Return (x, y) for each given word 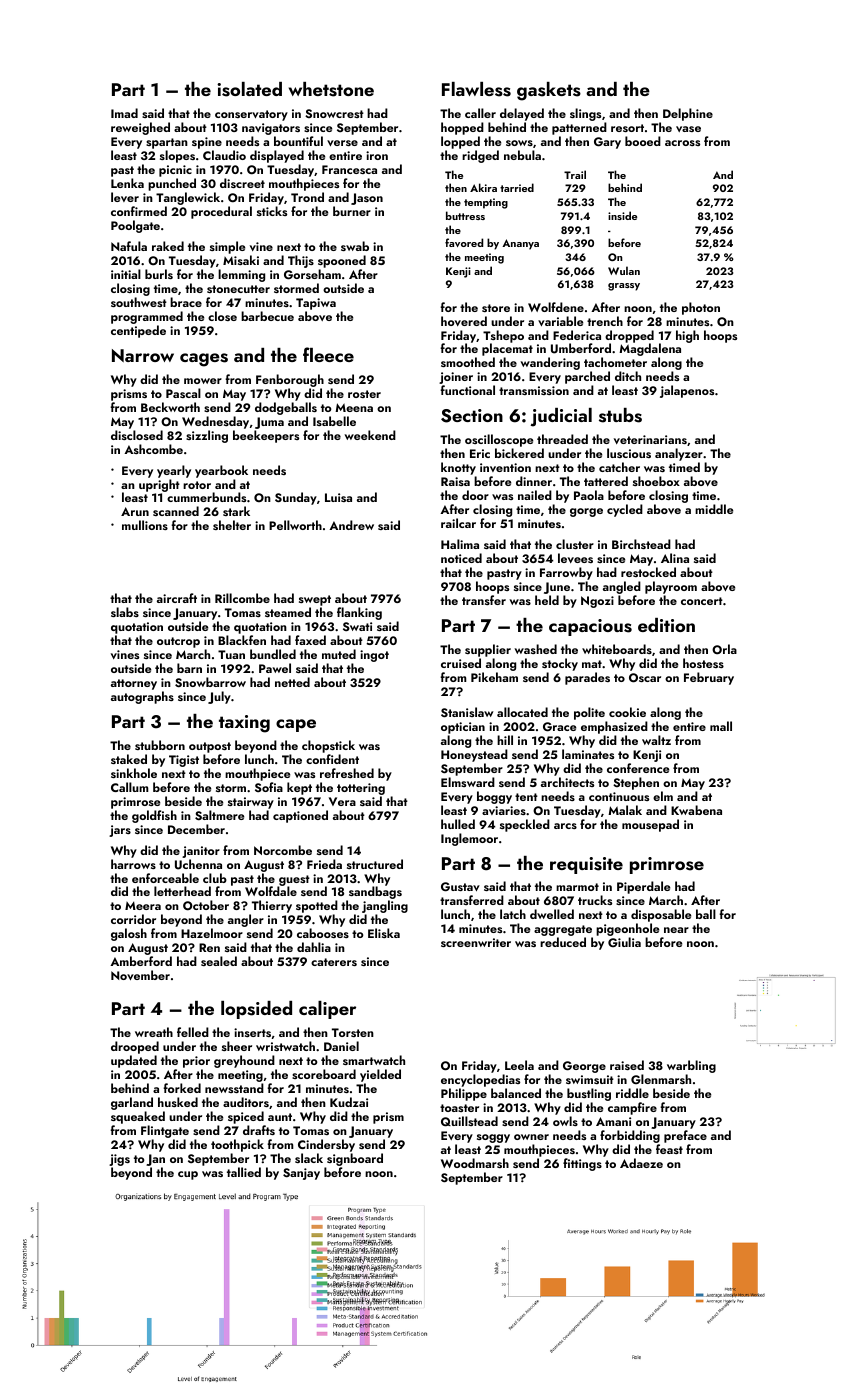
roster (364, 394)
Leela (519, 1065)
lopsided (256, 1010)
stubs (620, 415)
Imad (124, 113)
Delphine (688, 114)
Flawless (476, 89)
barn (189, 668)
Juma (269, 423)
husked (178, 1102)
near (676, 930)
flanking (359, 613)
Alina (675, 558)
